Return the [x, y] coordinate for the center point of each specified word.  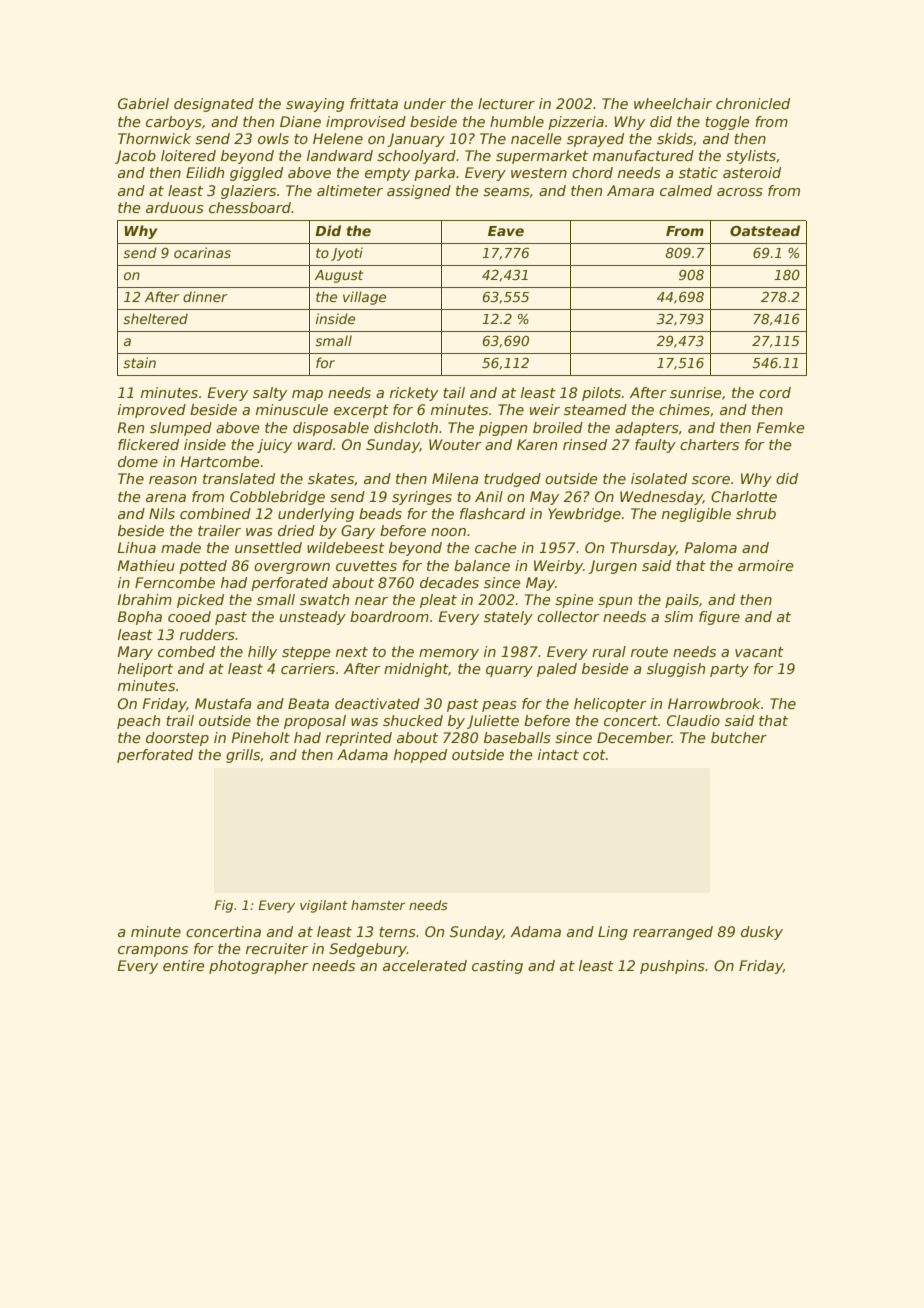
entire [184, 965]
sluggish [676, 670]
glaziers [248, 192]
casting [497, 967]
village [364, 298]
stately [508, 618]
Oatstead [765, 230]
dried [296, 530]
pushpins [672, 967]
